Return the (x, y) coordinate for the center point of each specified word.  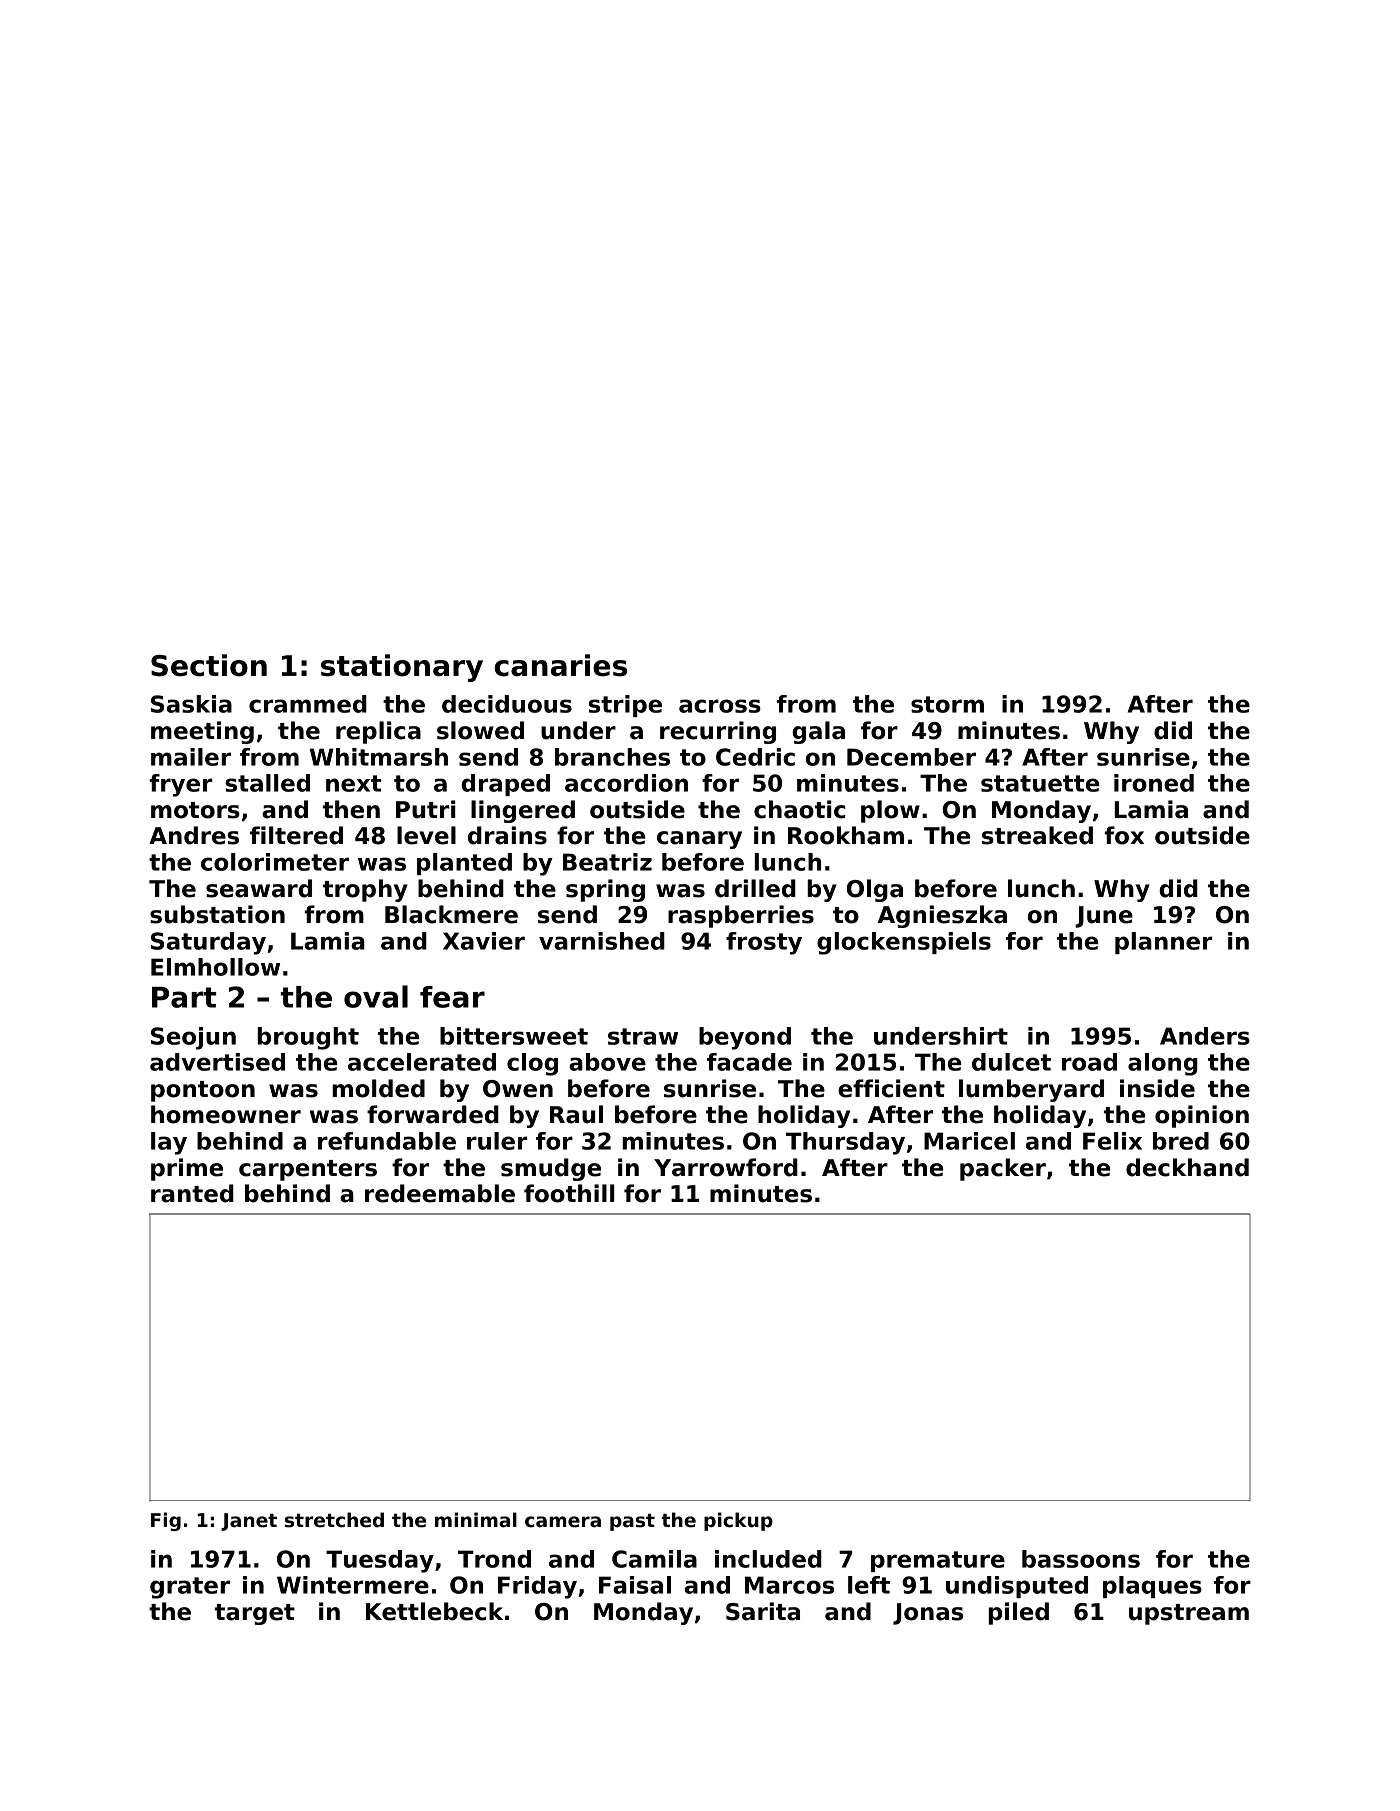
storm (947, 704)
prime (187, 1169)
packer (1003, 1169)
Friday (537, 1587)
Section (209, 665)
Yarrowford (726, 1167)
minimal (476, 1520)
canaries (560, 665)
